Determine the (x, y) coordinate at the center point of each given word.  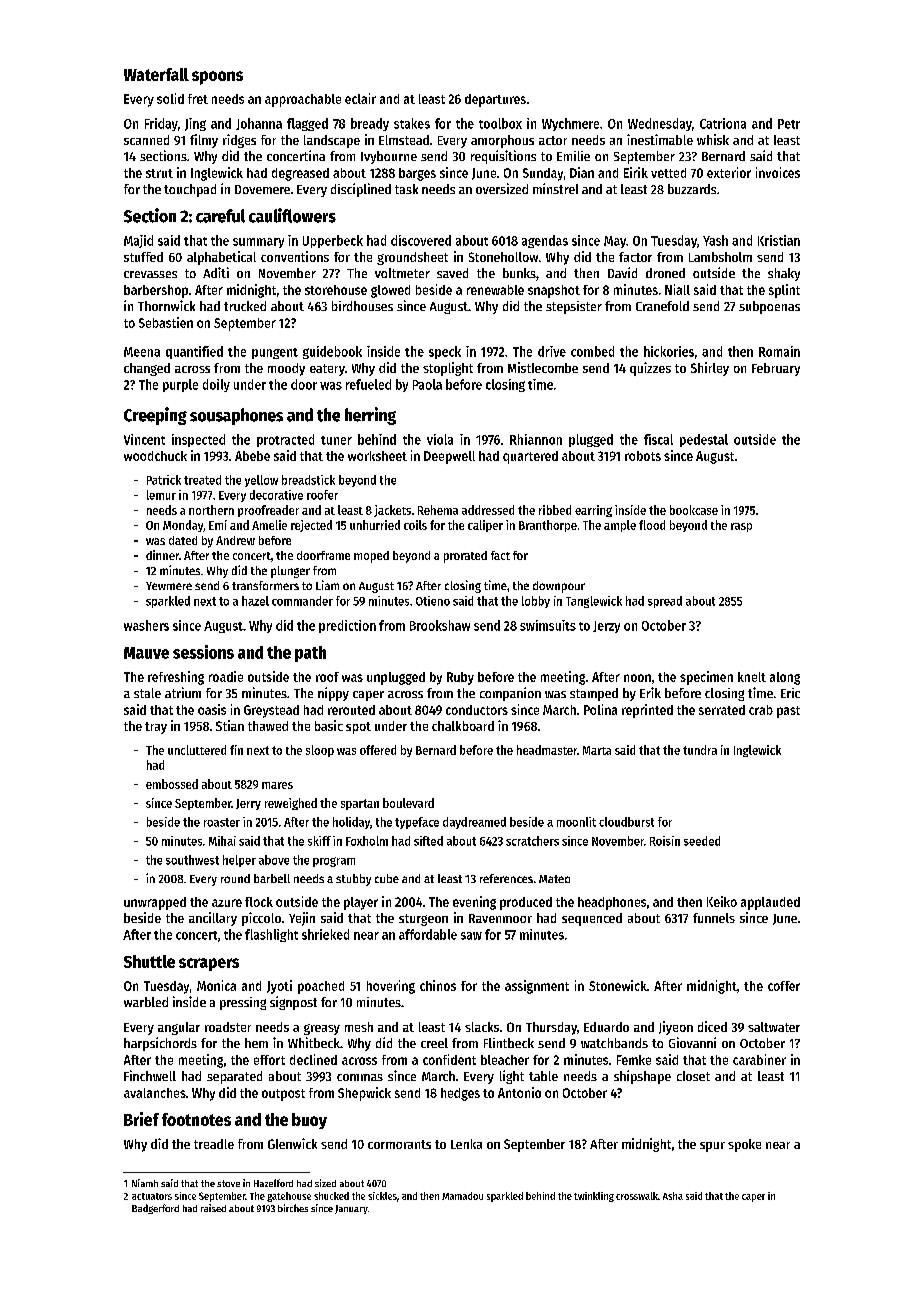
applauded (770, 903)
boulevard (408, 803)
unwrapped (155, 903)
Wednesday (660, 124)
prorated (465, 557)
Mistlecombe (543, 367)
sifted (428, 841)
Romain (779, 351)
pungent (275, 353)
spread (665, 602)
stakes (412, 123)
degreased (300, 174)
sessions (203, 652)
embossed (172, 784)
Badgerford (155, 1209)
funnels (714, 918)
